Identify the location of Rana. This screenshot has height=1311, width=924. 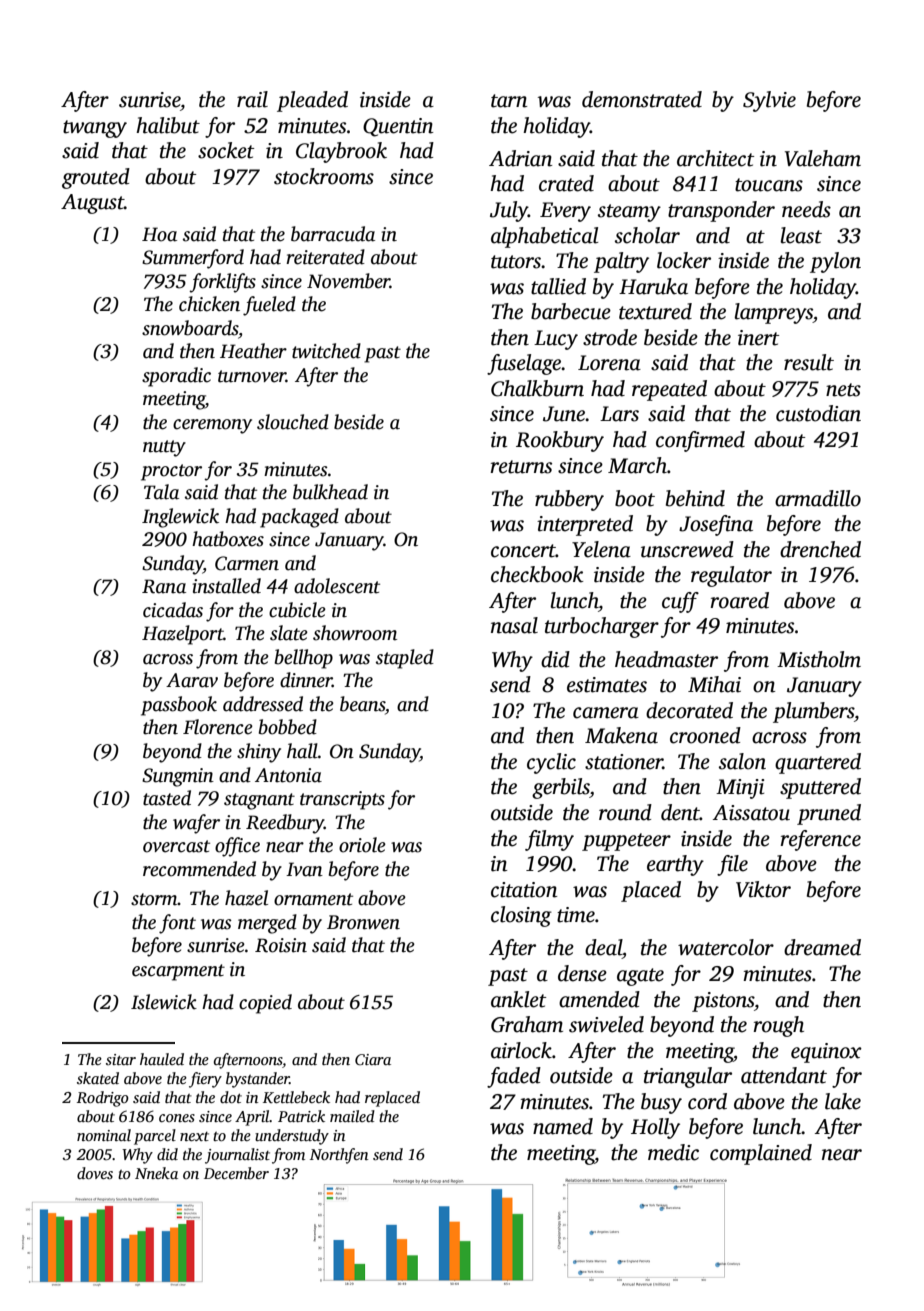
(164, 586).
